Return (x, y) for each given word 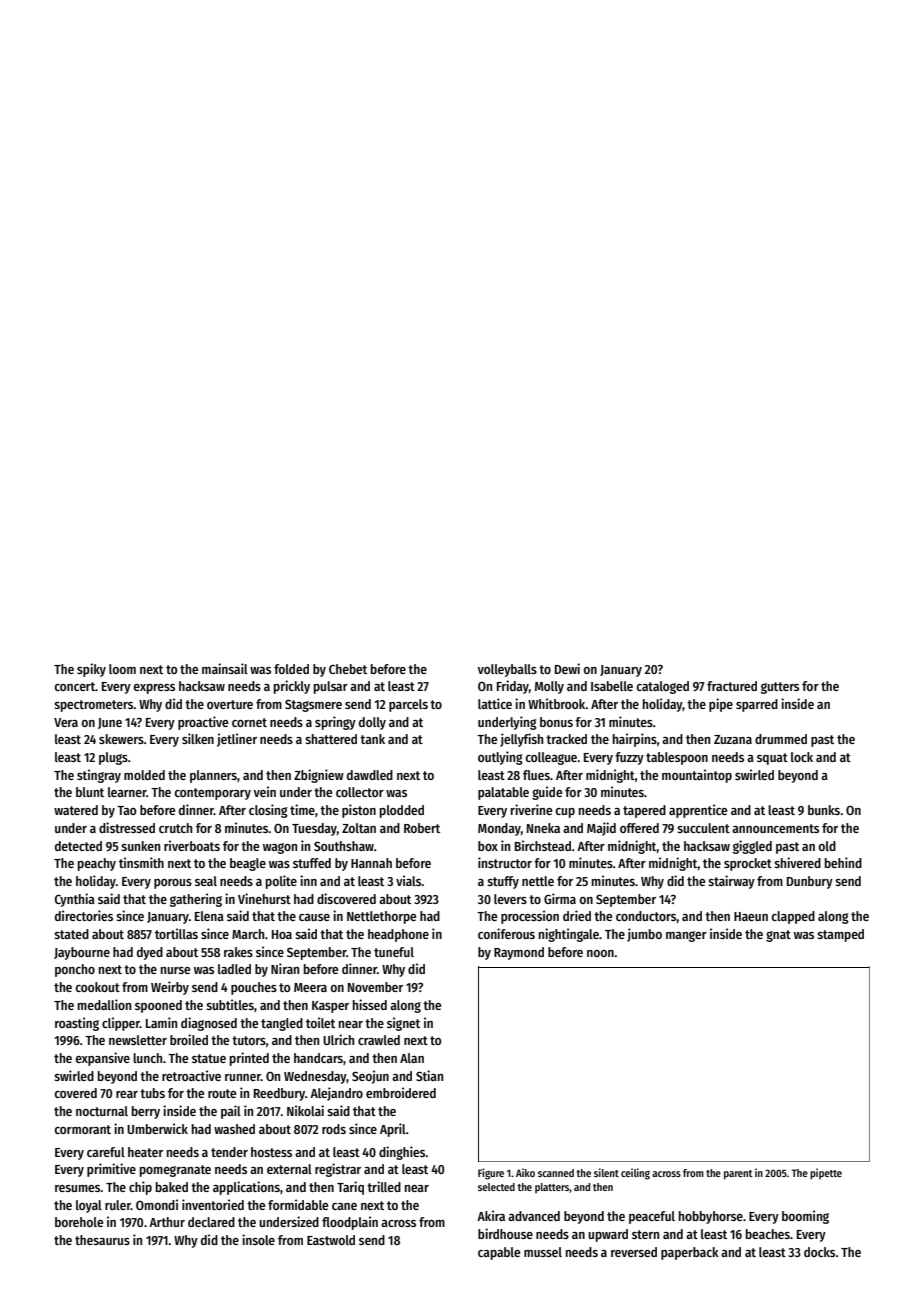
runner (243, 1077)
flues (536, 775)
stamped (840, 935)
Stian (429, 1075)
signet (403, 1024)
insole (258, 1239)
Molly (549, 687)
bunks (824, 810)
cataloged (662, 687)
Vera (66, 722)
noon (600, 953)
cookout (97, 987)
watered (76, 810)
